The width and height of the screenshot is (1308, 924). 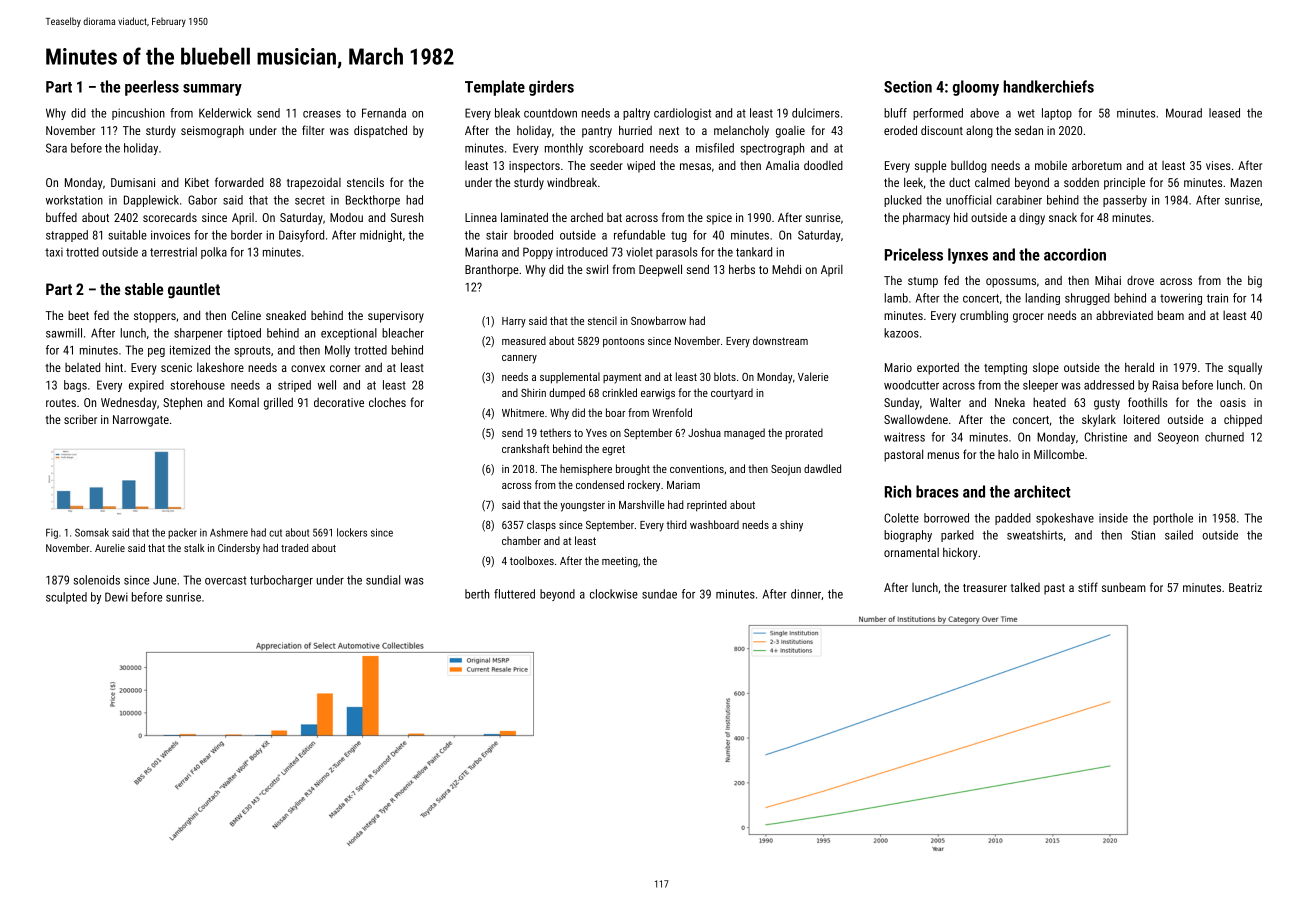 I want to click on forwarded, so click(x=239, y=182).
